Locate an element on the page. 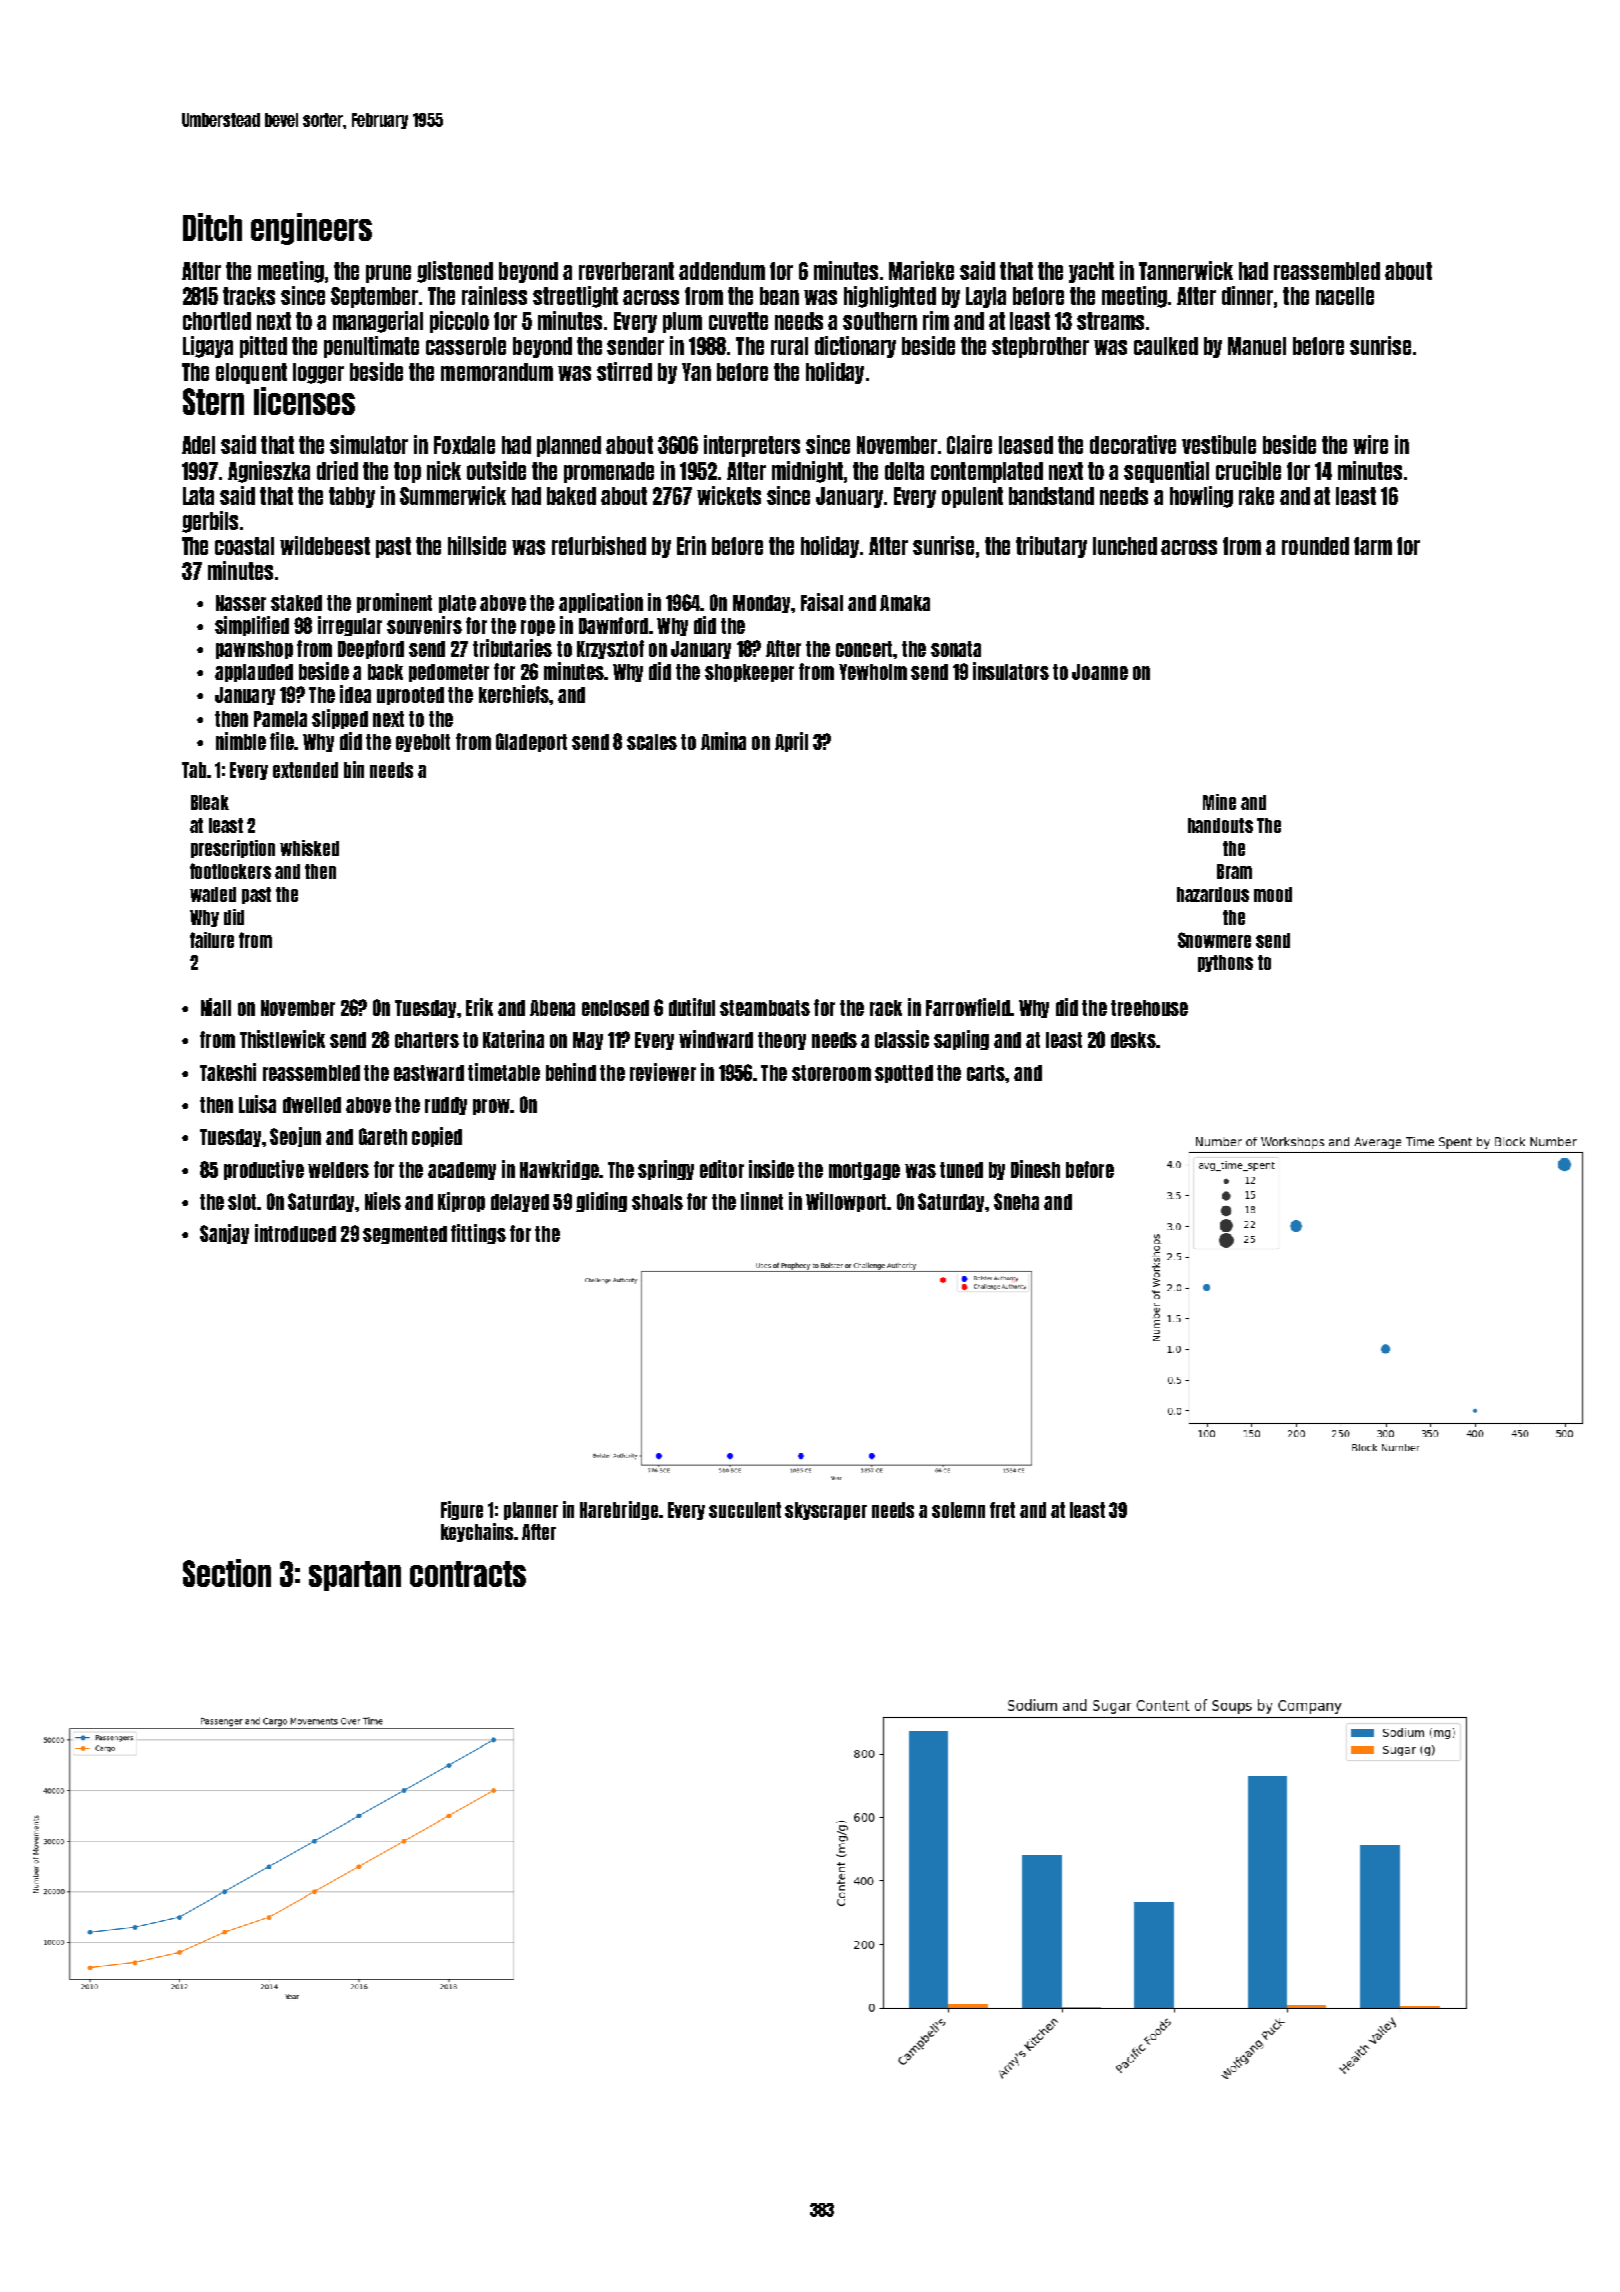  managerial is located at coordinates (378, 322).
